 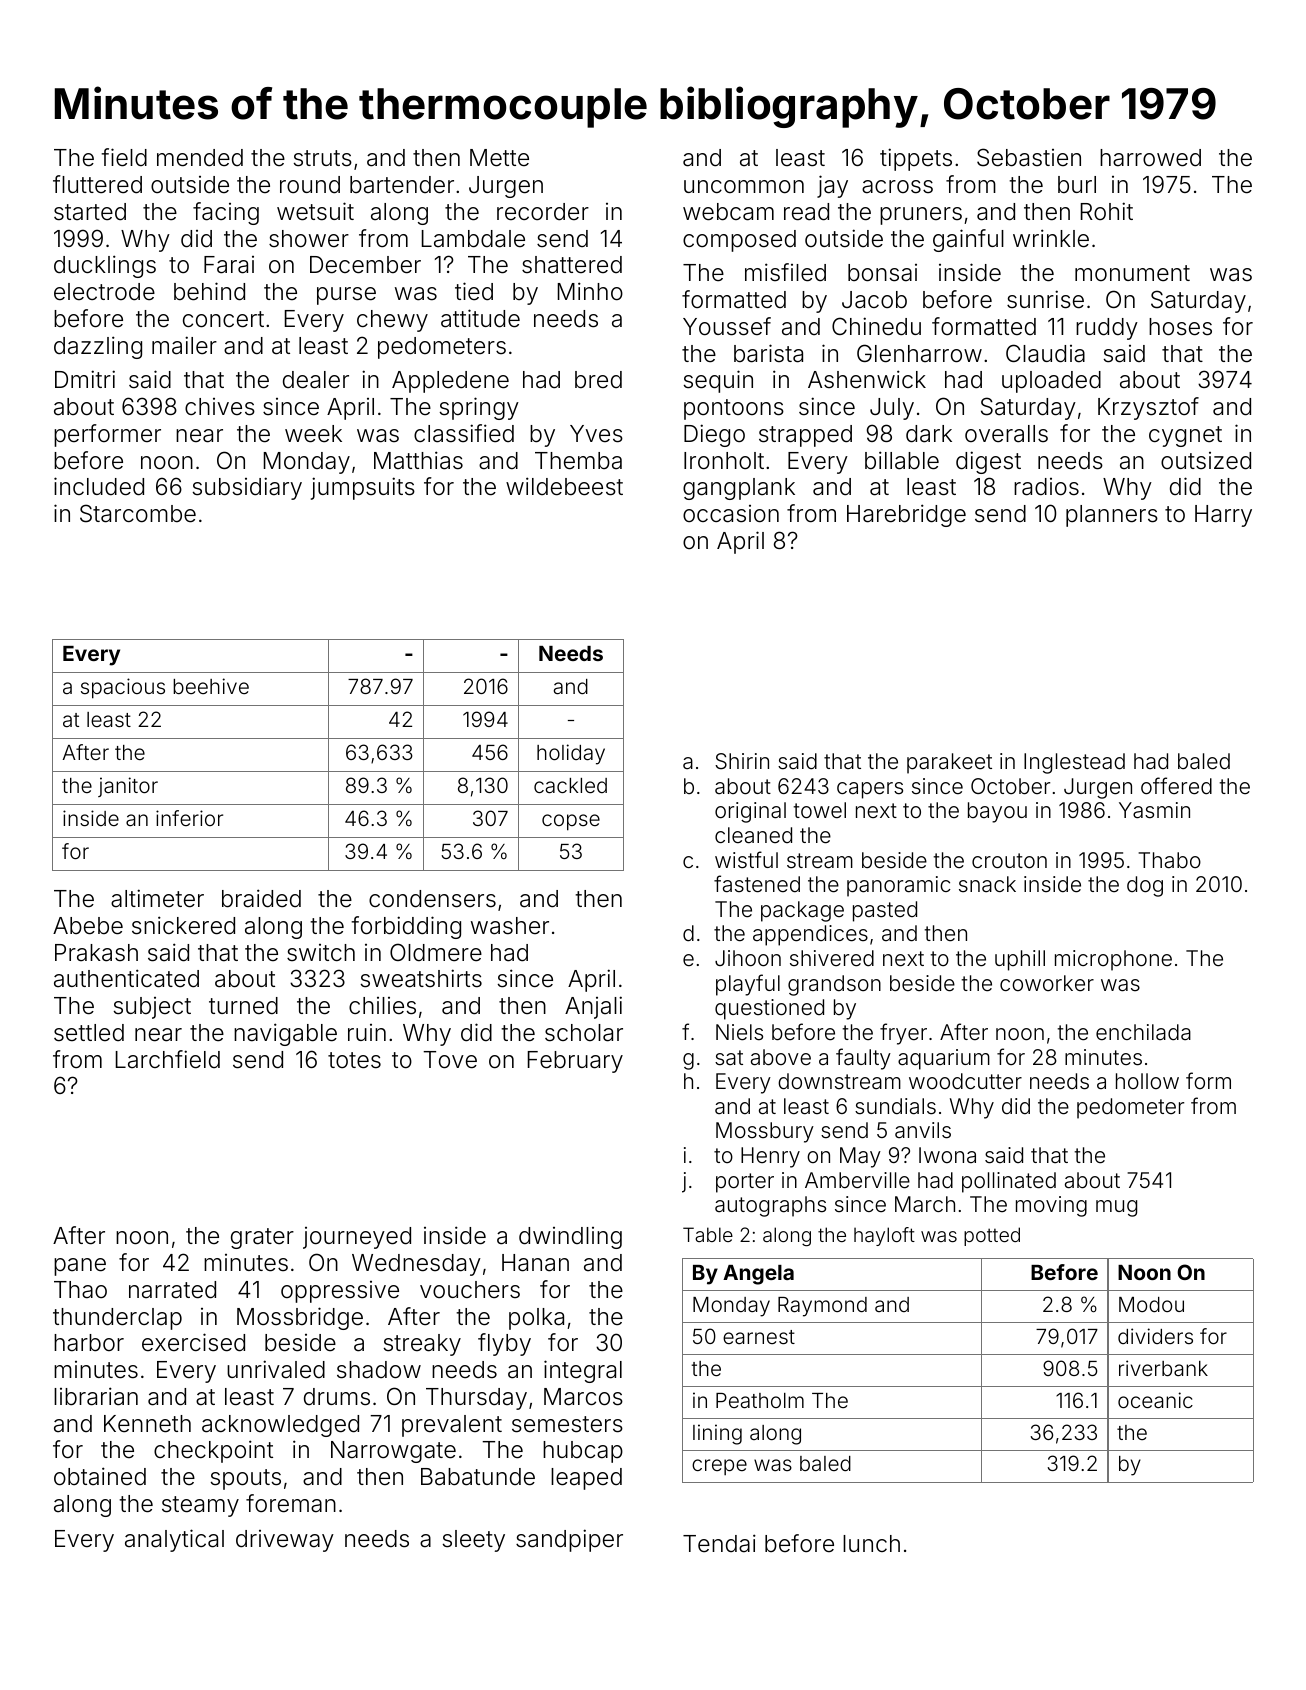 I want to click on copse, so click(x=571, y=822).
